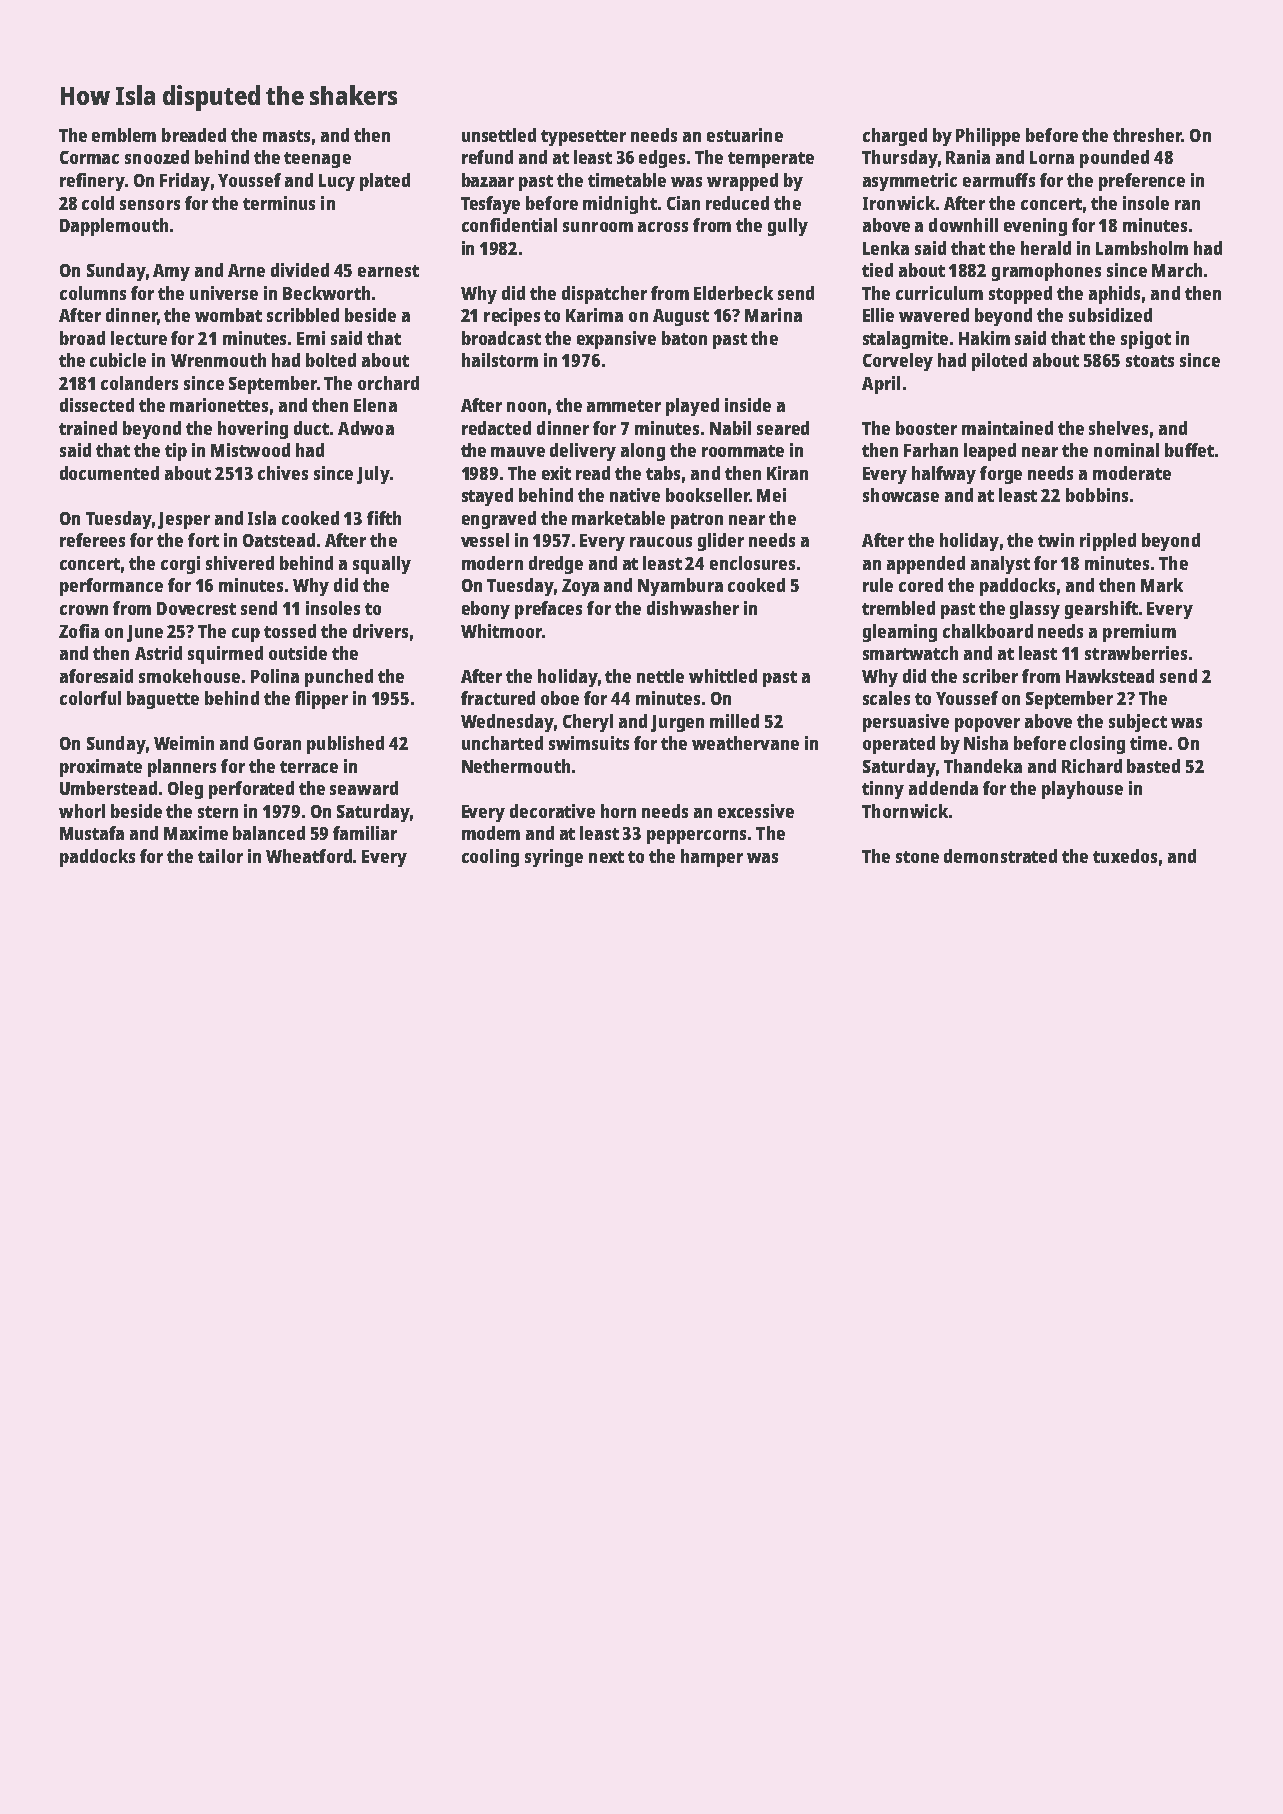 The width and height of the page is (1283, 1814). Describe the element at coordinates (145, 633) in the page. I see `June` at that location.
